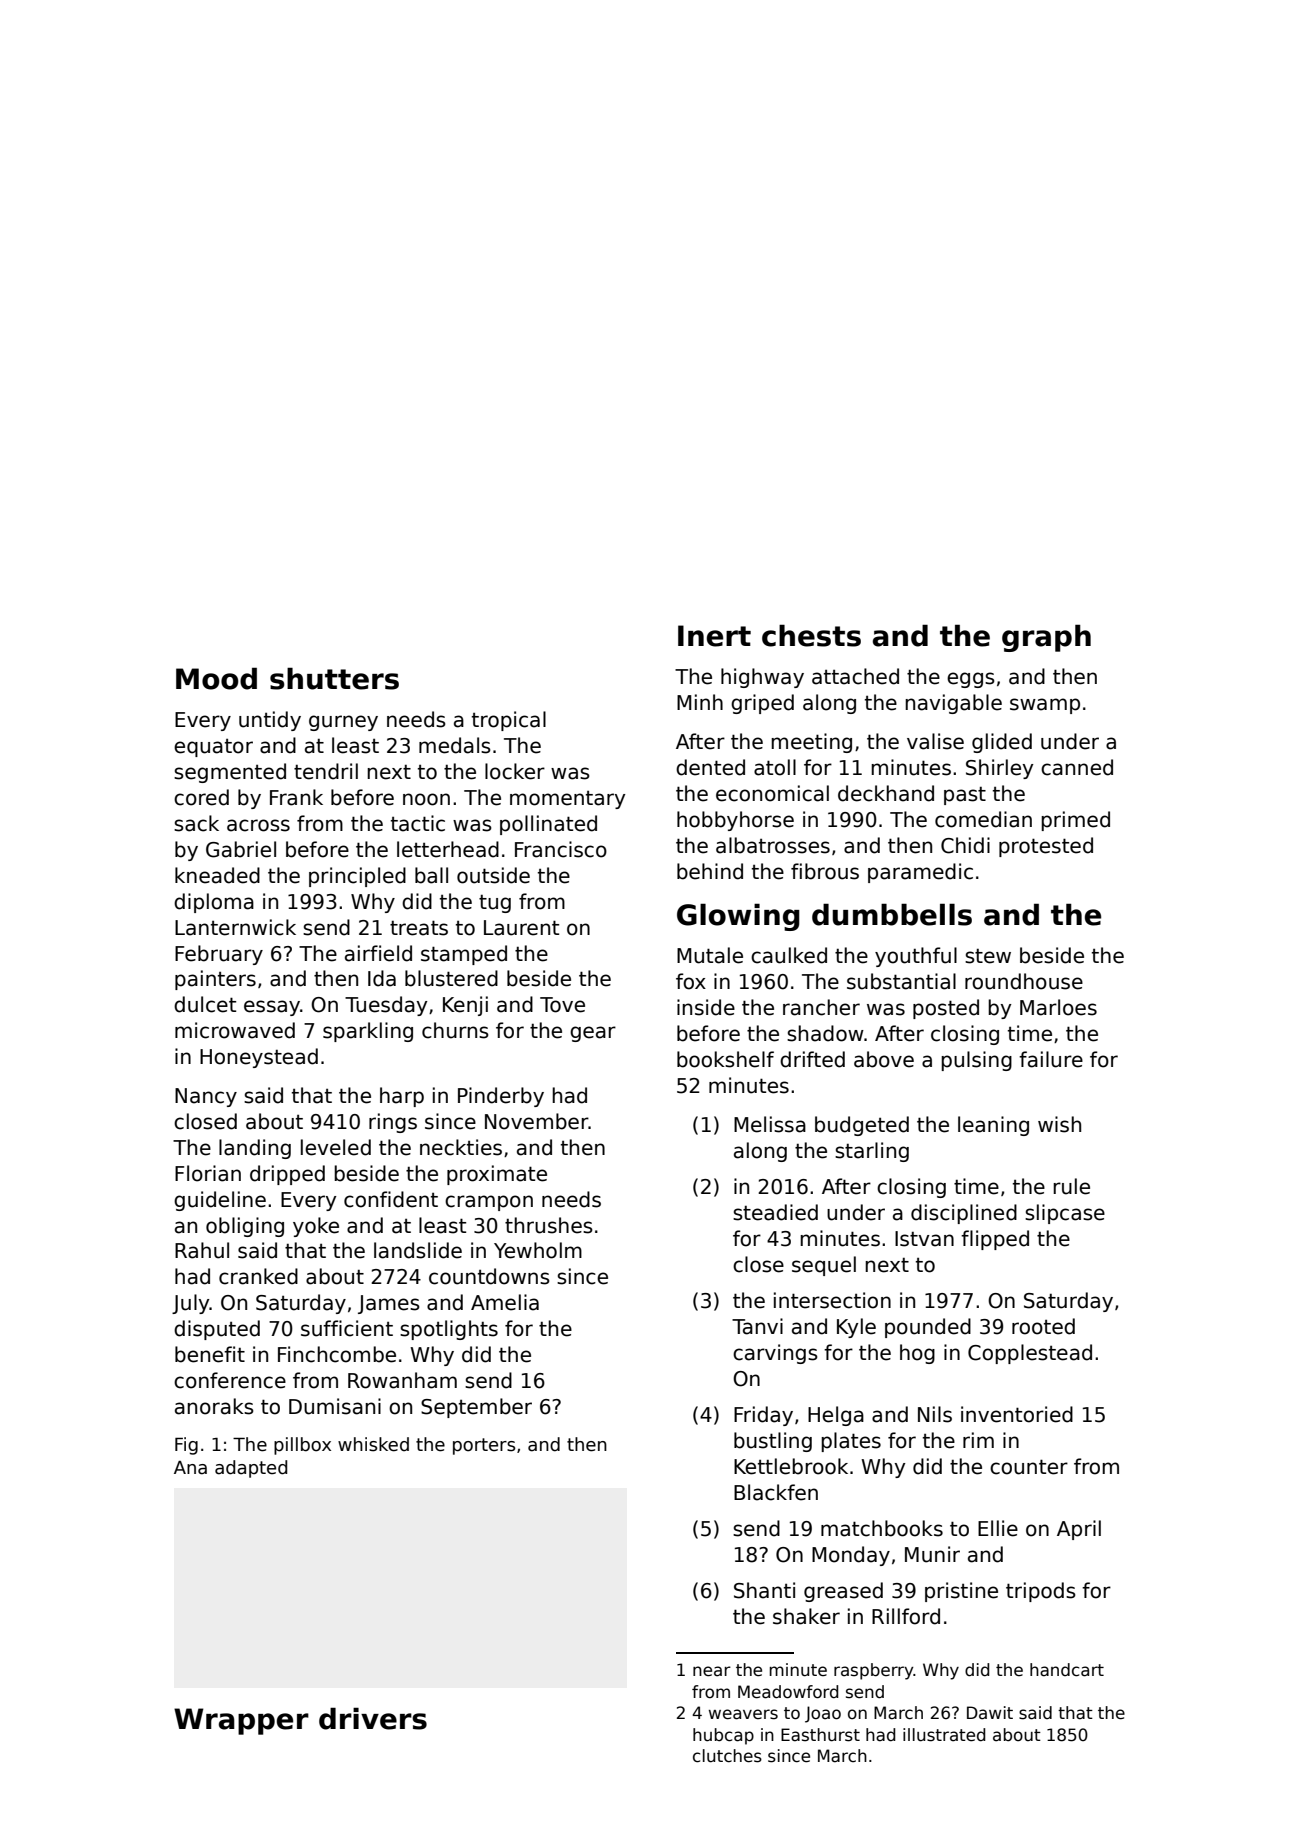 The height and width of the screenshot is (1842, 1302). I want to click on principled, so click(357, 877).
